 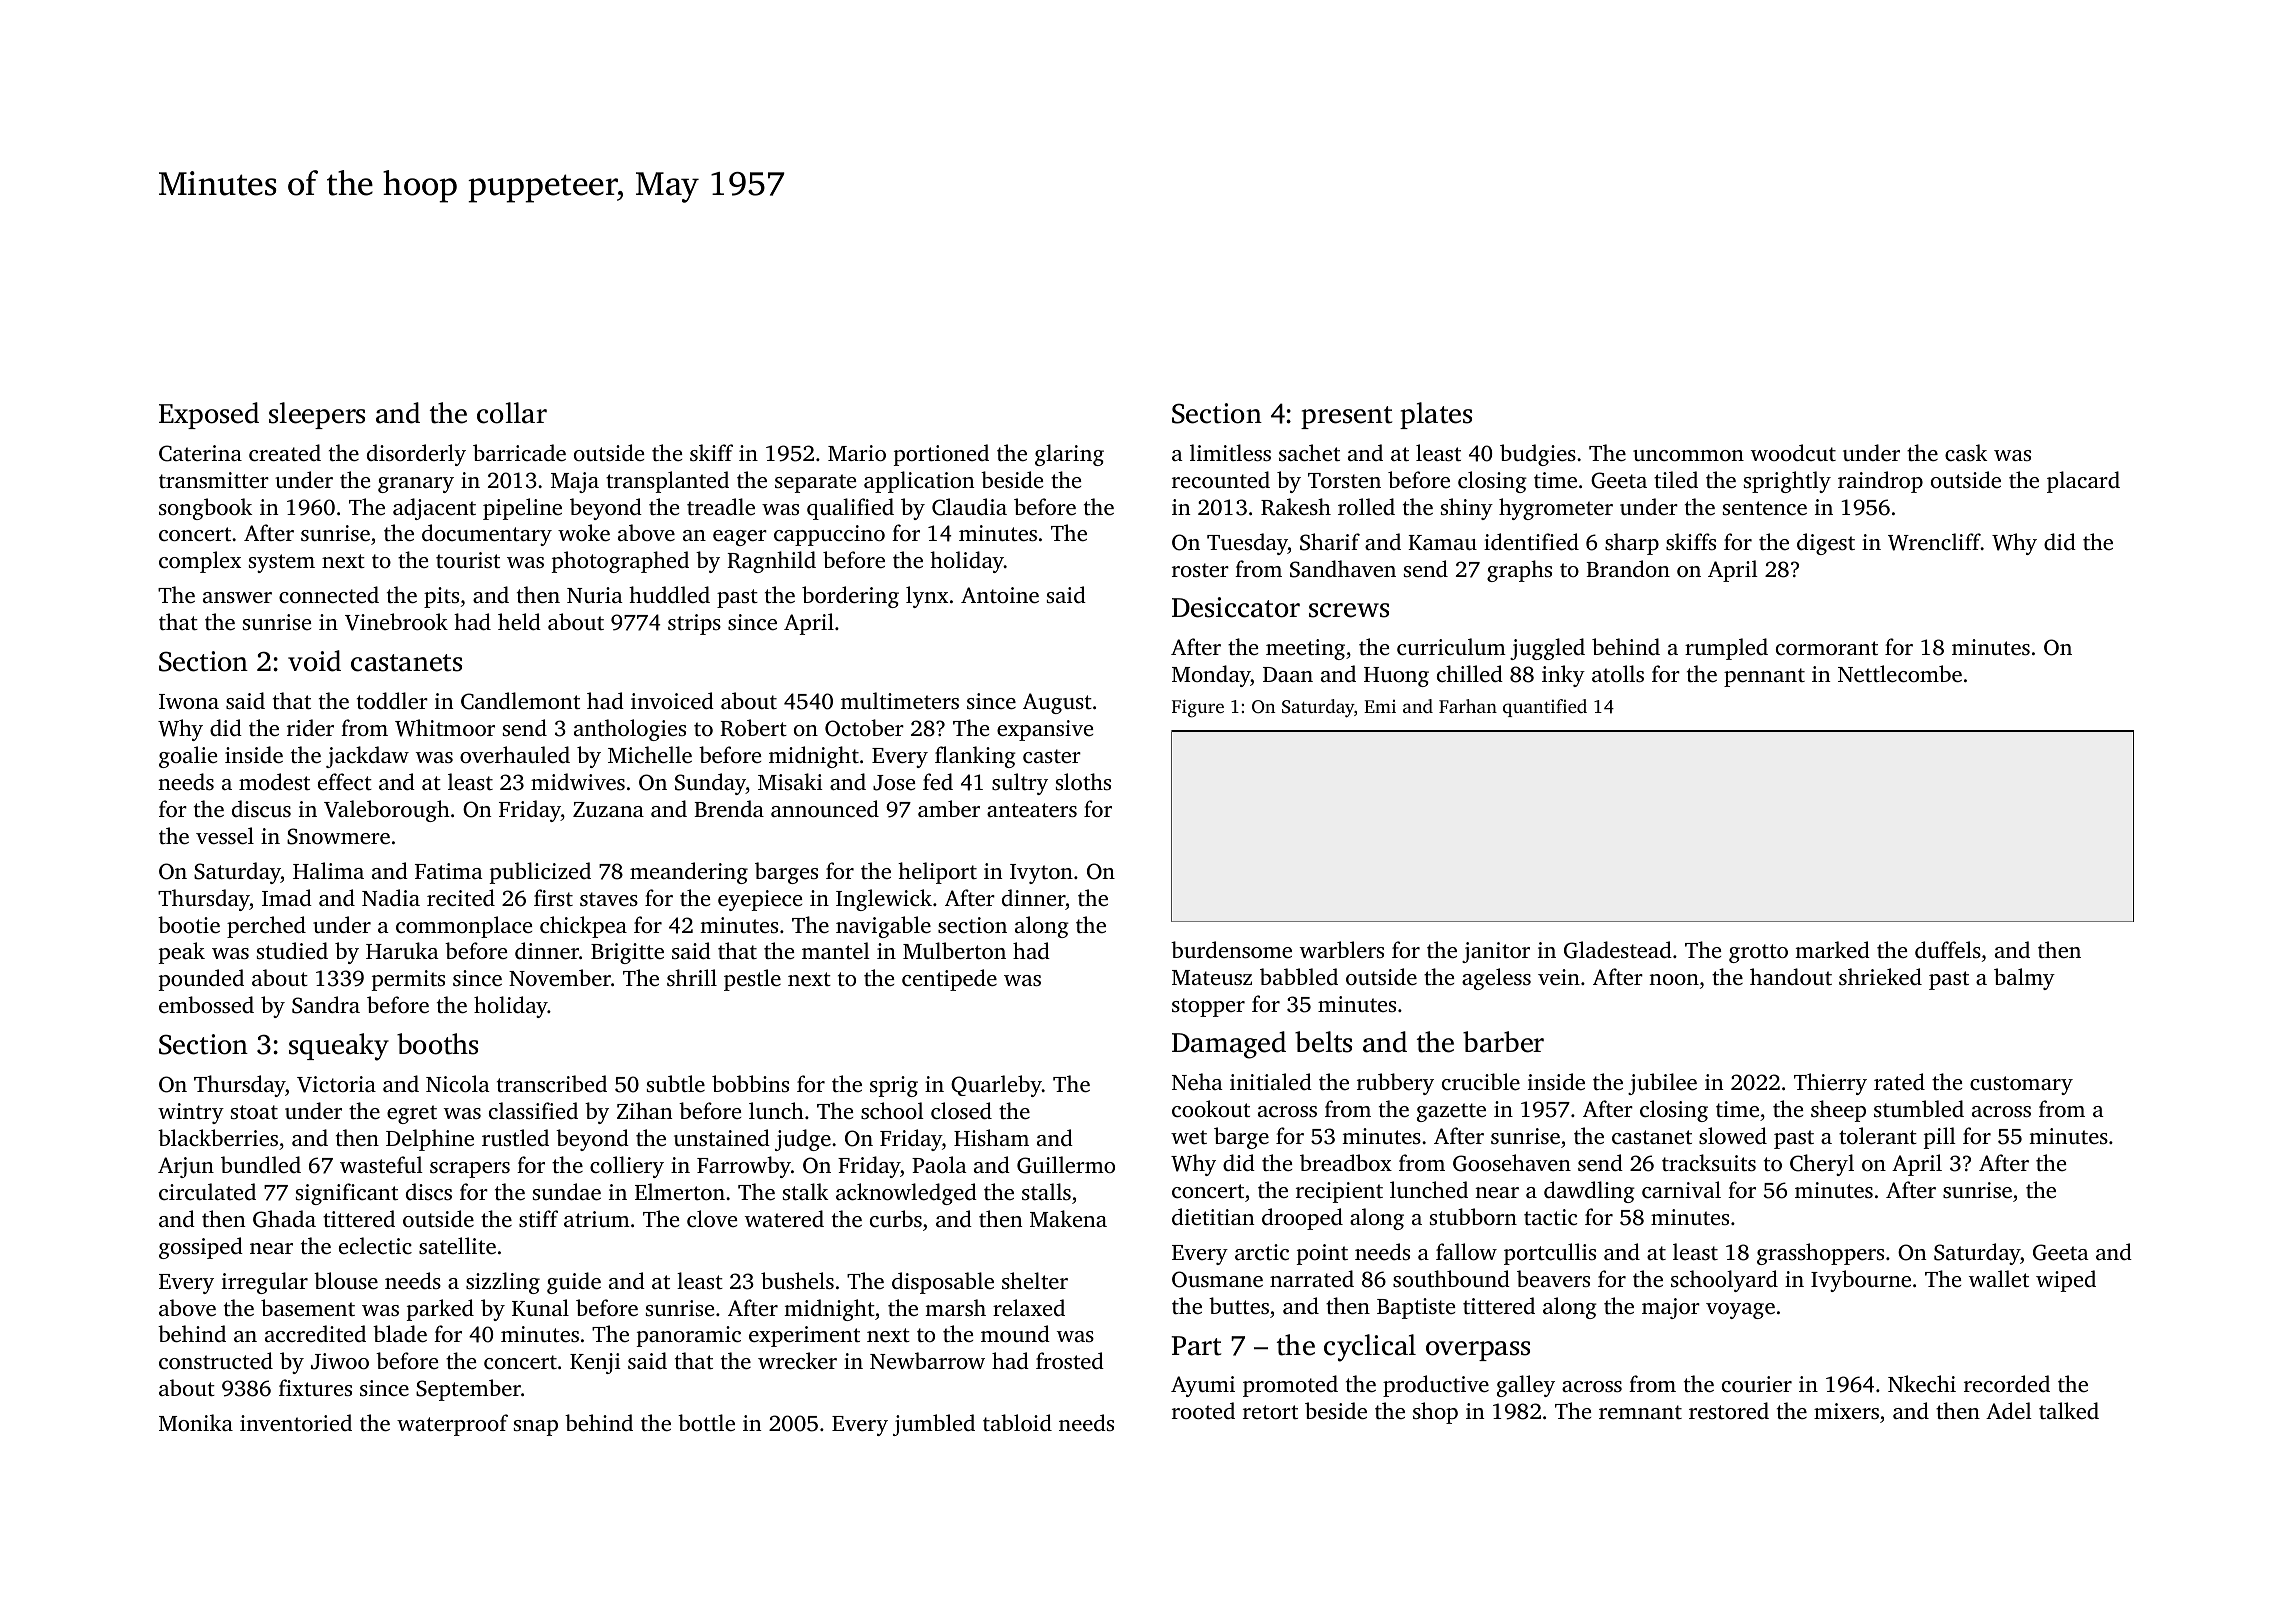 I want to click on placard, so click(x=2083, y=482).
